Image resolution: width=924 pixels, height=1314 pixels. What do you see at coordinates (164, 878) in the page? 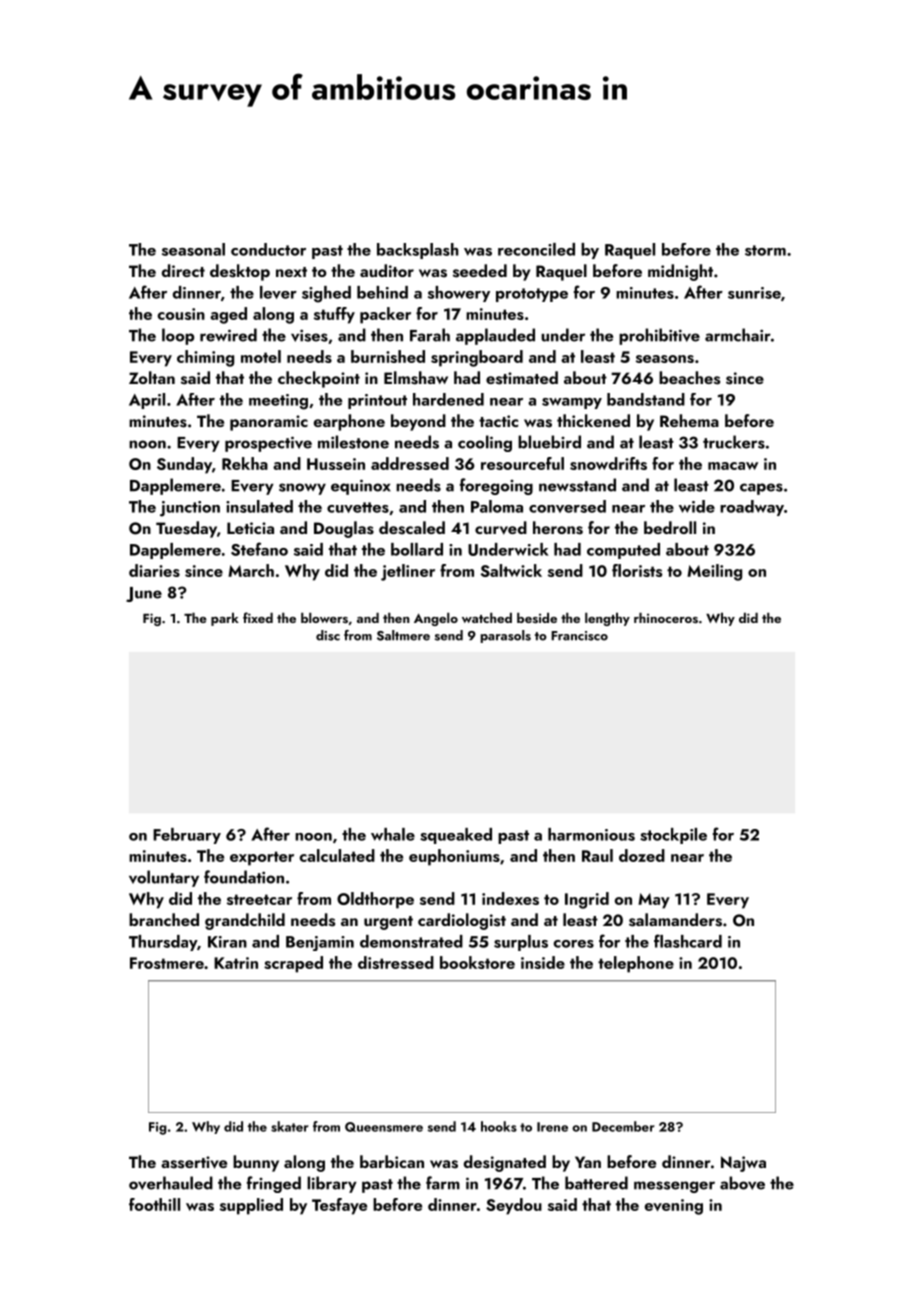
I see `voluntary` at bounding box center [164, 878].
